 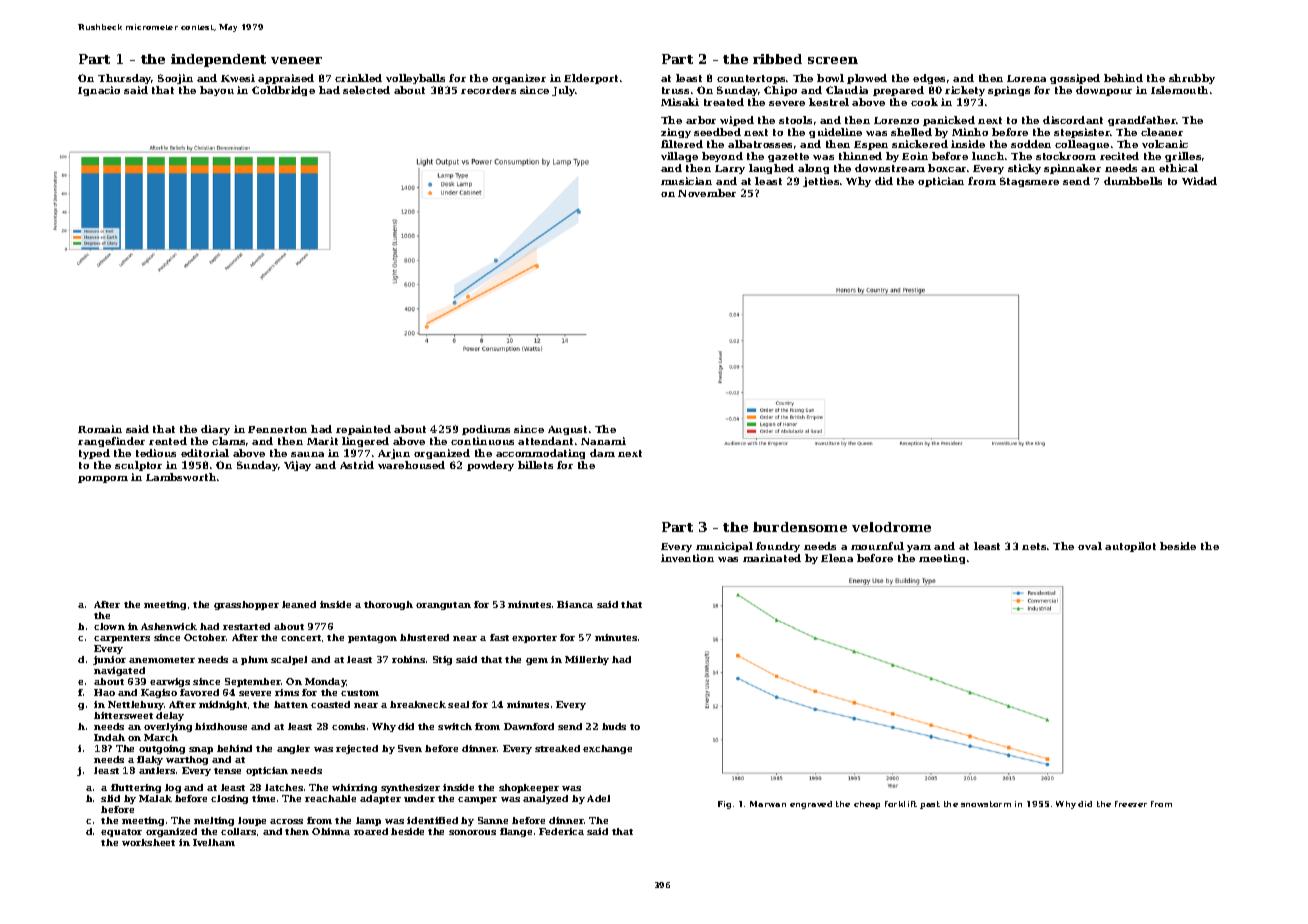 I want to click on diary, so click(x=215, y=430).
